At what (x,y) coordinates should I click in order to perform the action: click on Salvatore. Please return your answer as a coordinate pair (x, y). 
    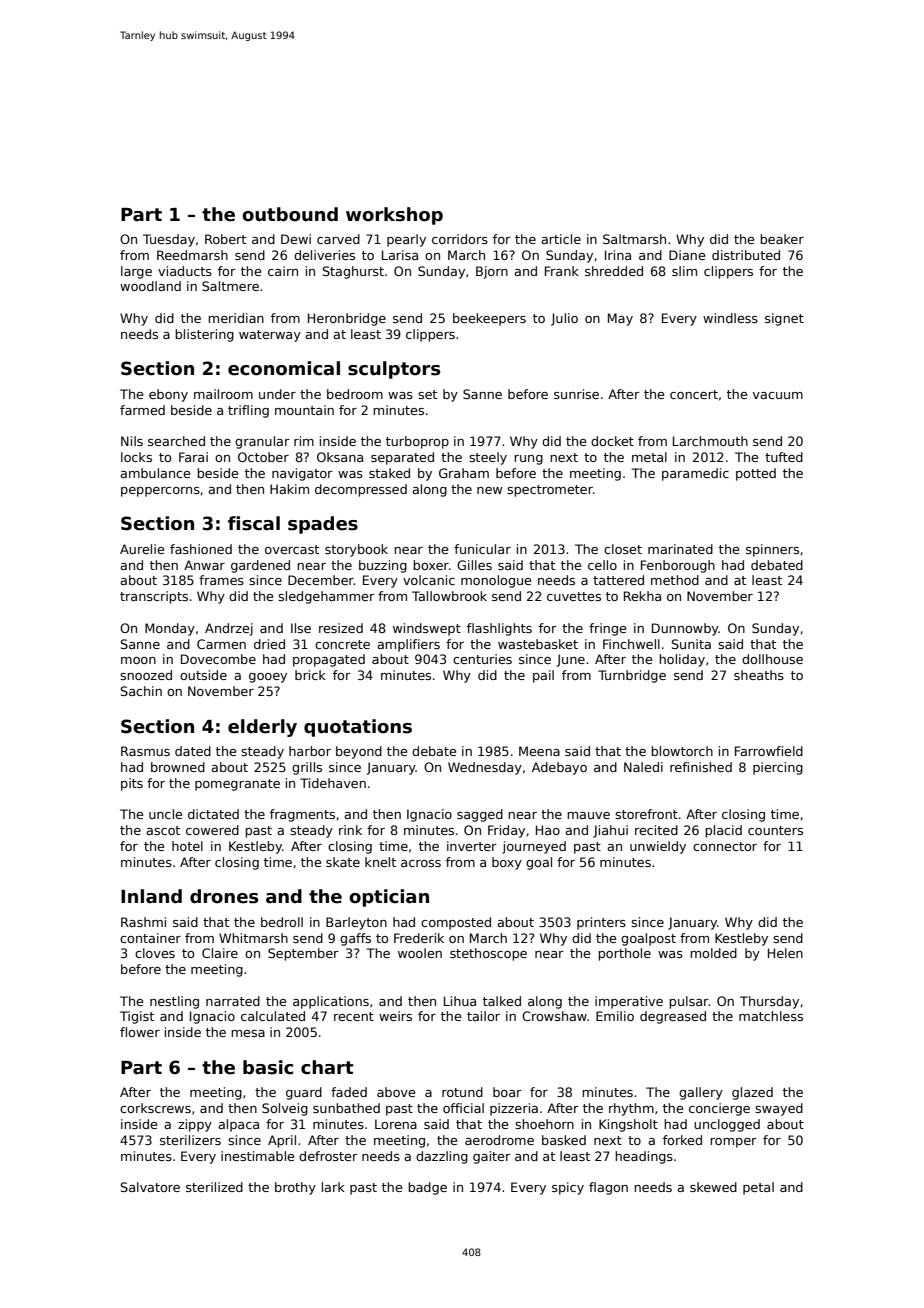
    Looking at the image, I should click on (150, 1187).
